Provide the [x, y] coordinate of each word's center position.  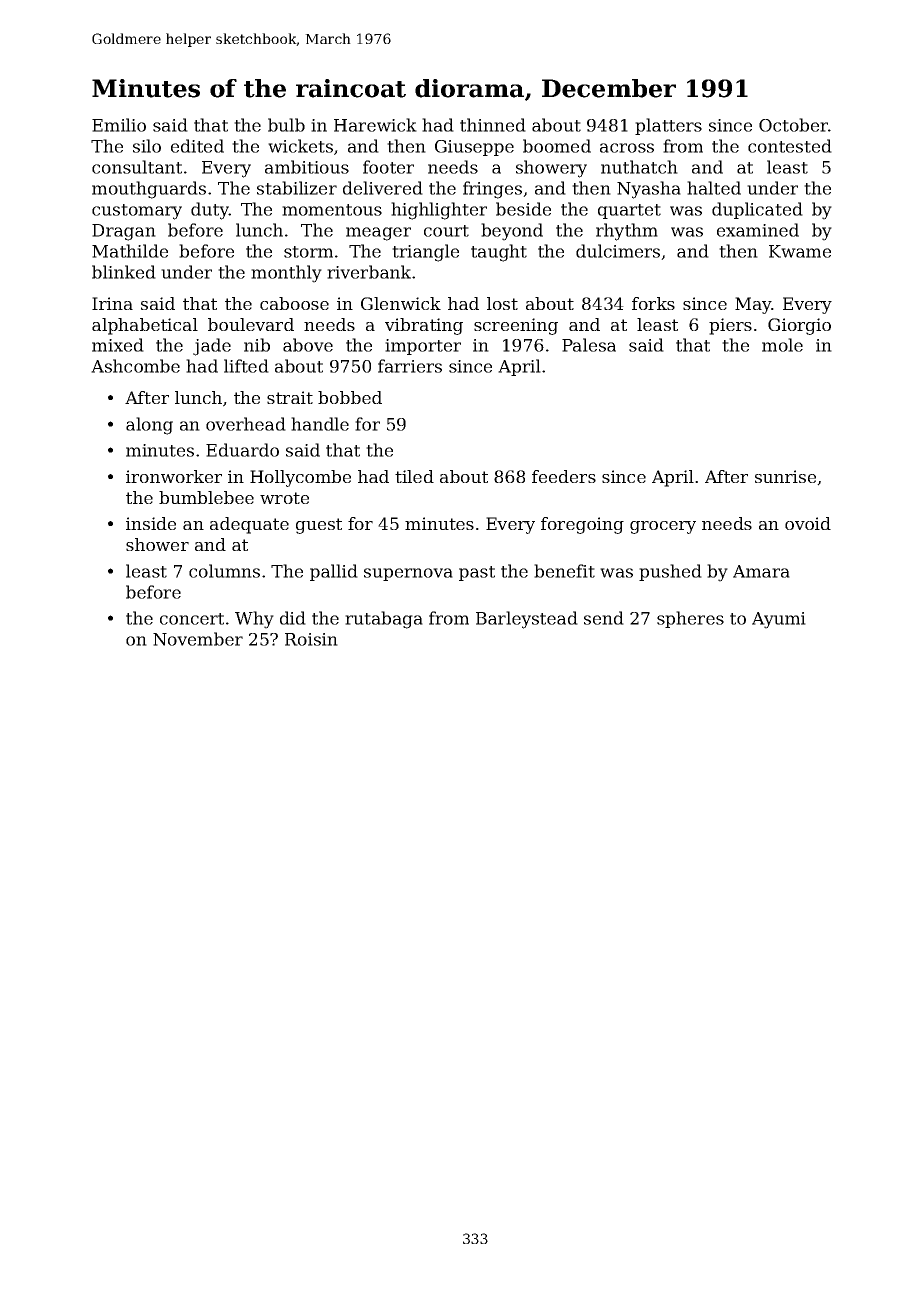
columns [224, 571]
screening [516, 326]
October [793, 125]
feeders [564, 476]
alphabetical [145, 326]
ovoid [808, 523]
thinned [493, 125]
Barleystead [527, 620]
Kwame [800, 251]
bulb [286, 125]
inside [151, 523]
